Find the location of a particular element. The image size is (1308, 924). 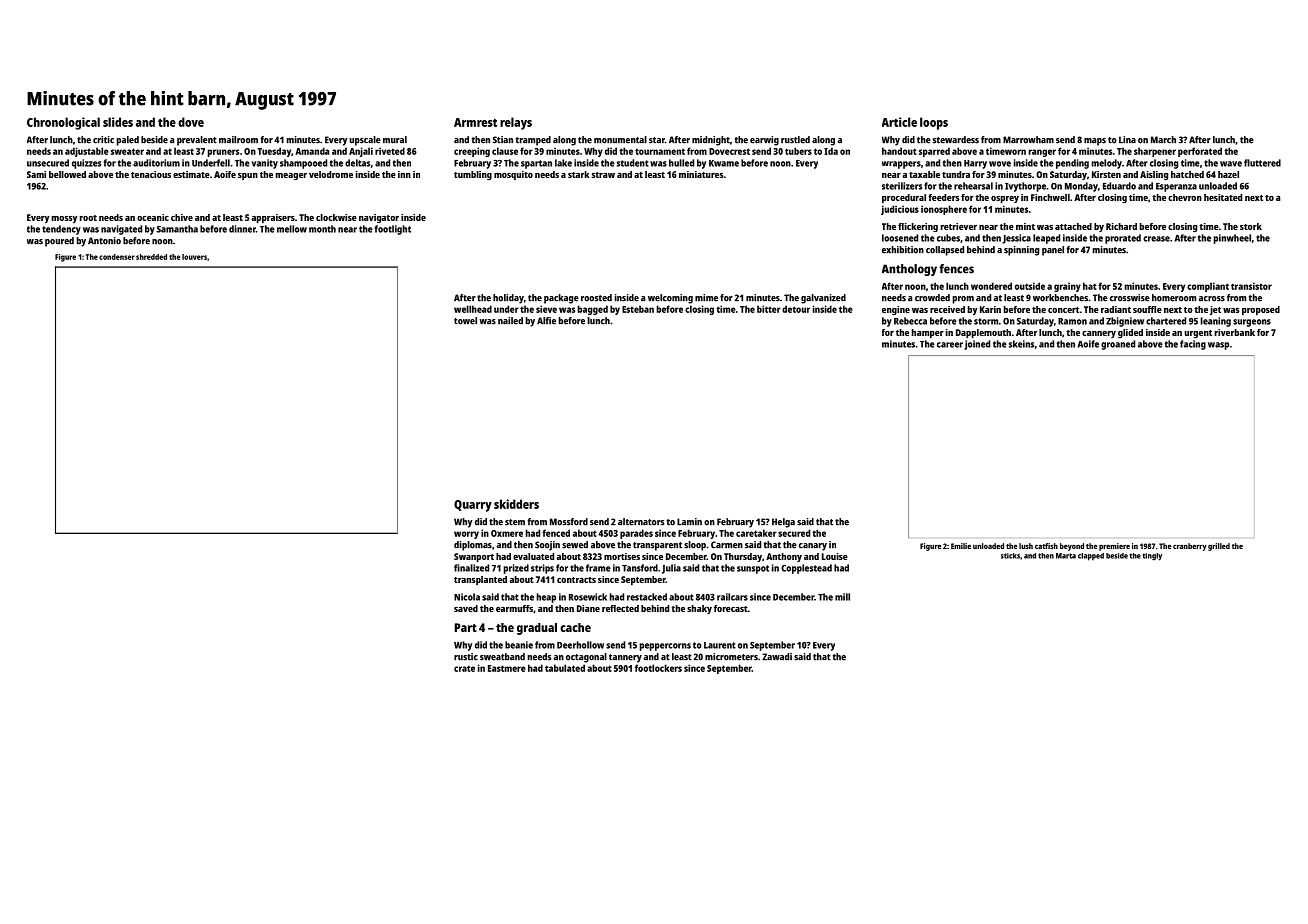

Quarry is located at coordinates (473, 506).
